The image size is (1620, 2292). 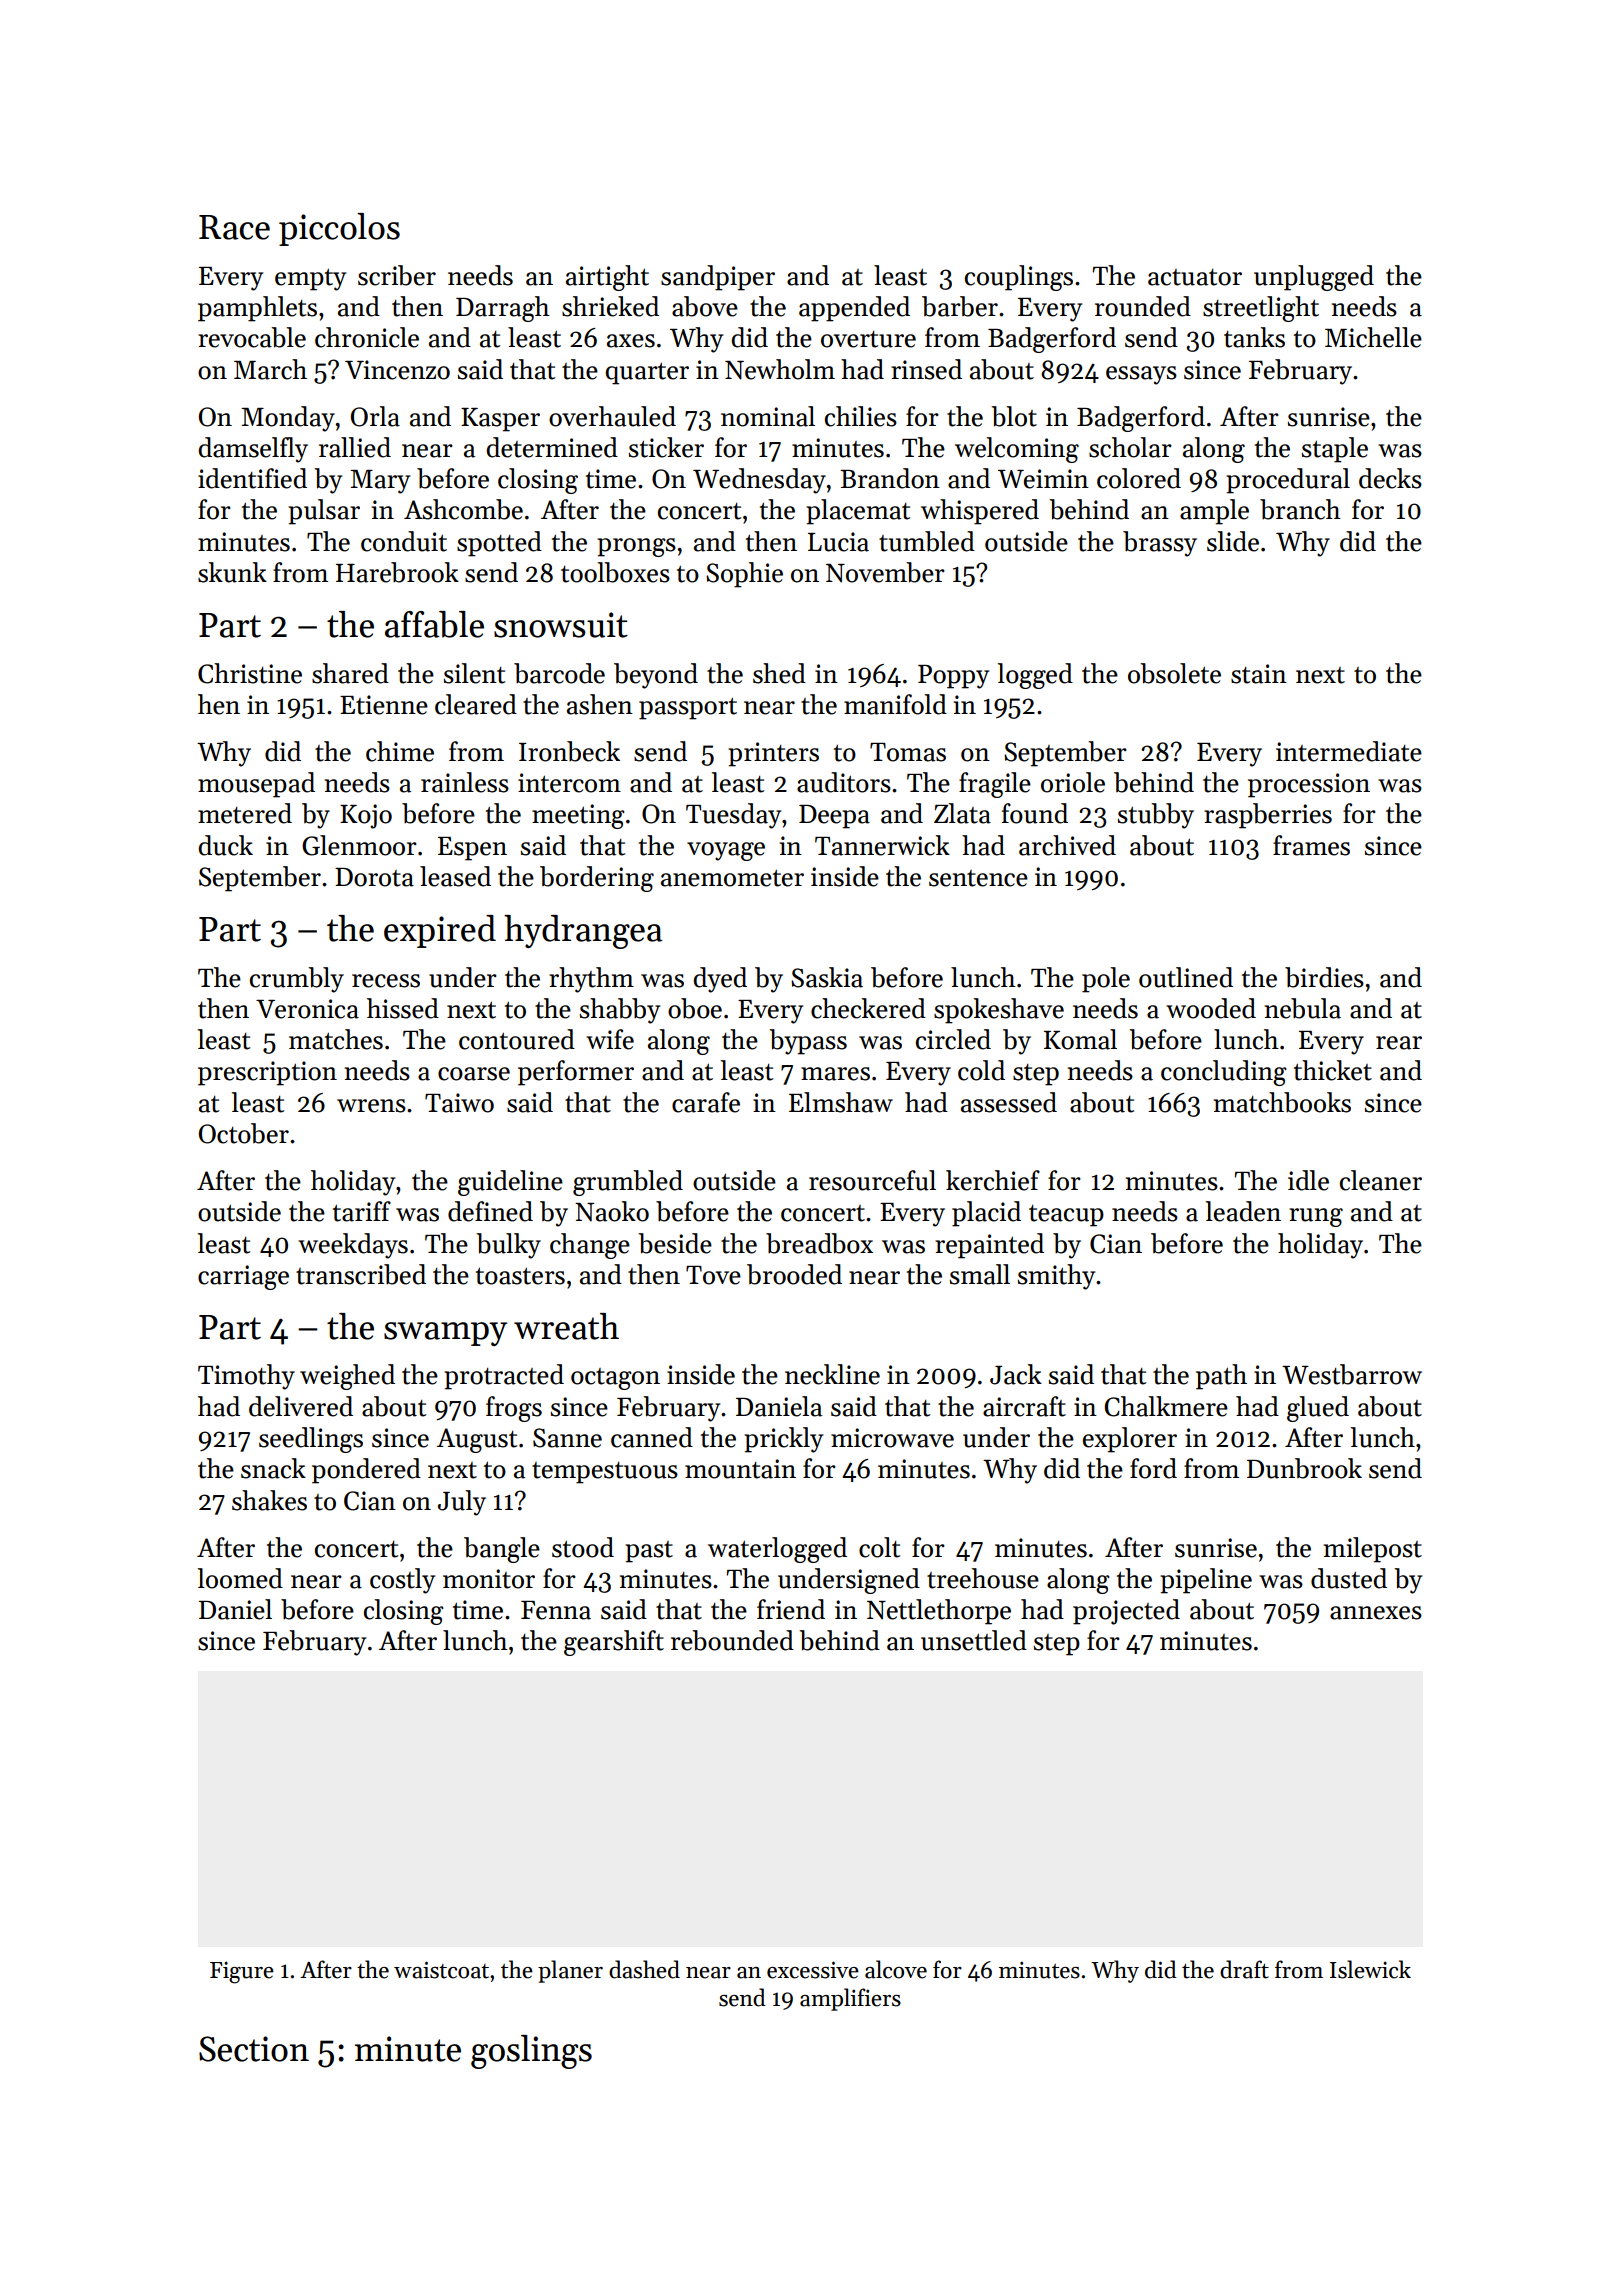 I want to click on Tove, so click(x=713, y=1275).
